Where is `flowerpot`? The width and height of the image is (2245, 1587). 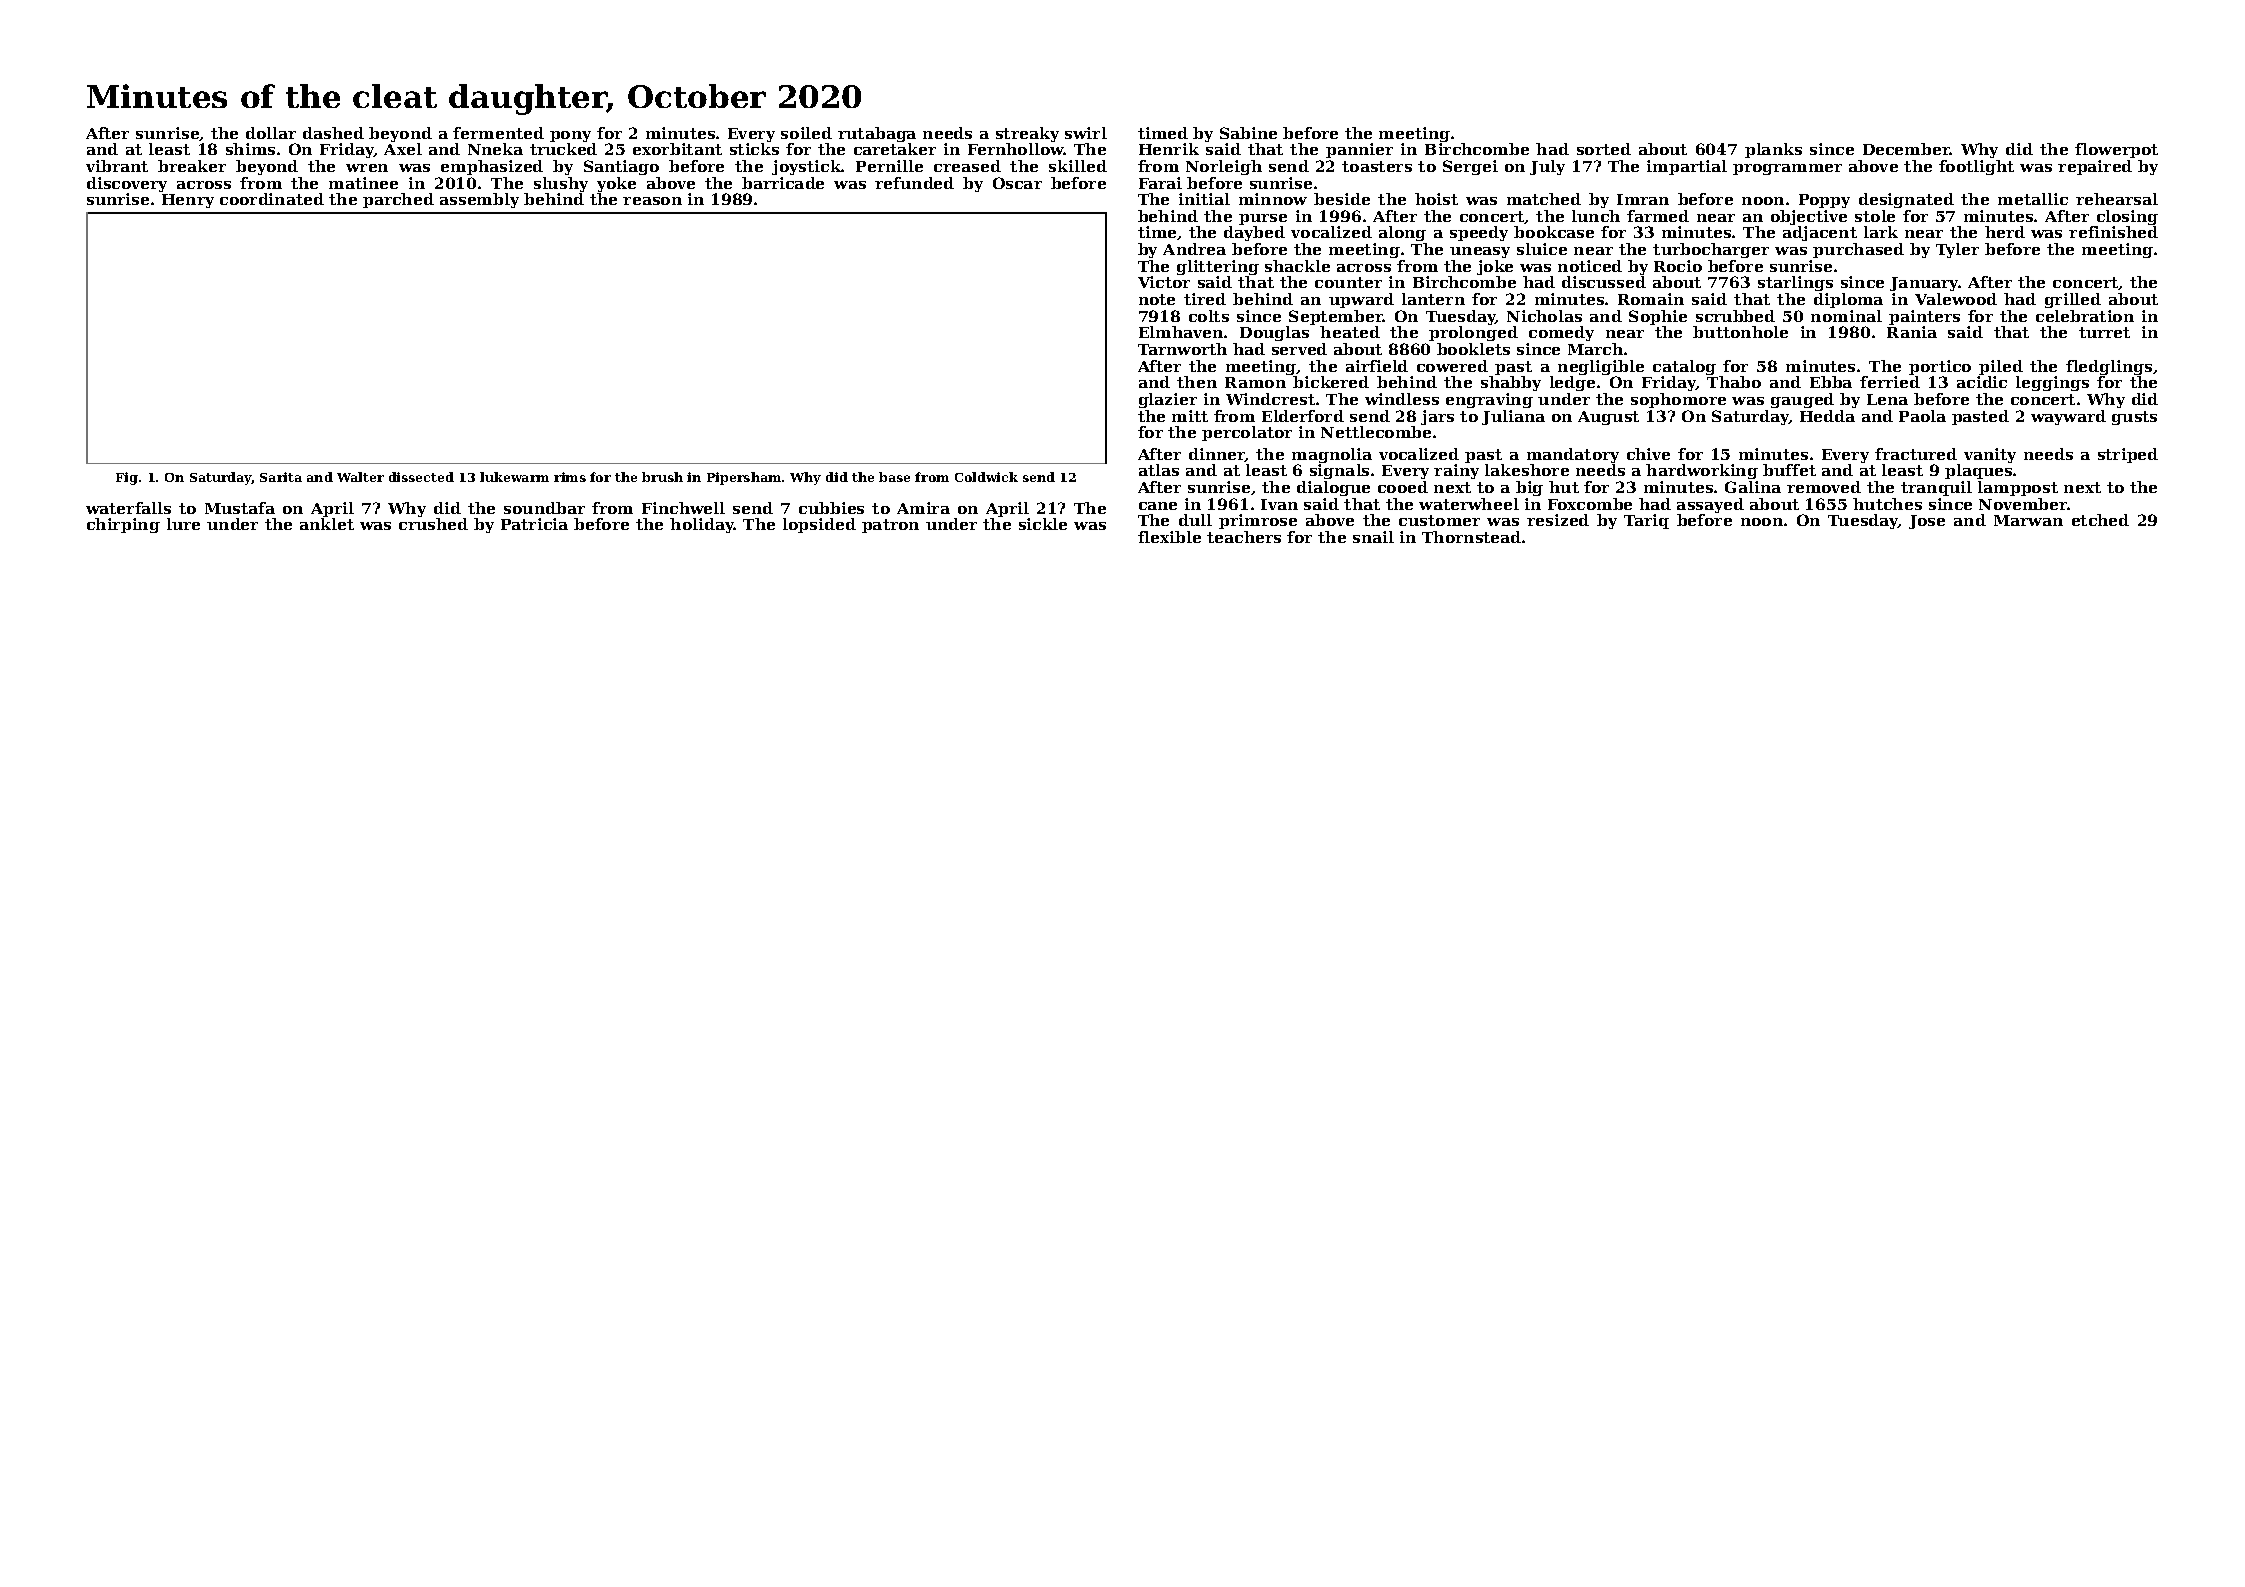
flowerpot is located at coordinates (2116, 150).
